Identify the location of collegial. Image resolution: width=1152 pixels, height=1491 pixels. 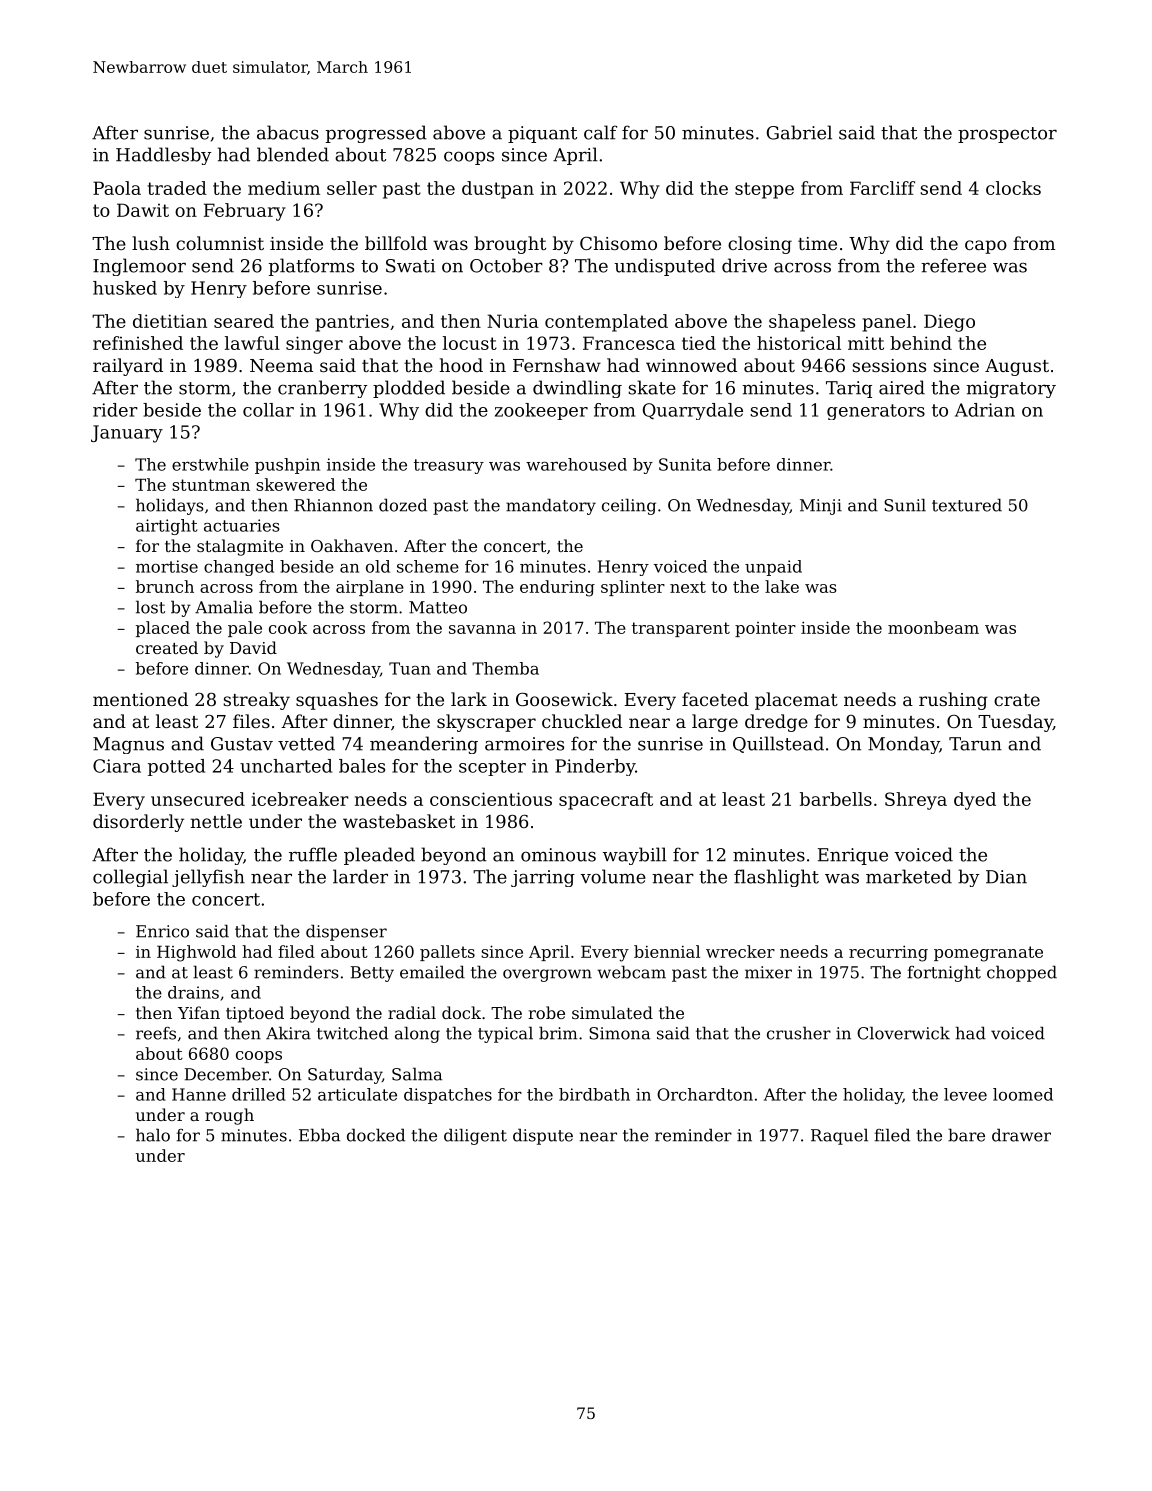
(130, 878).
